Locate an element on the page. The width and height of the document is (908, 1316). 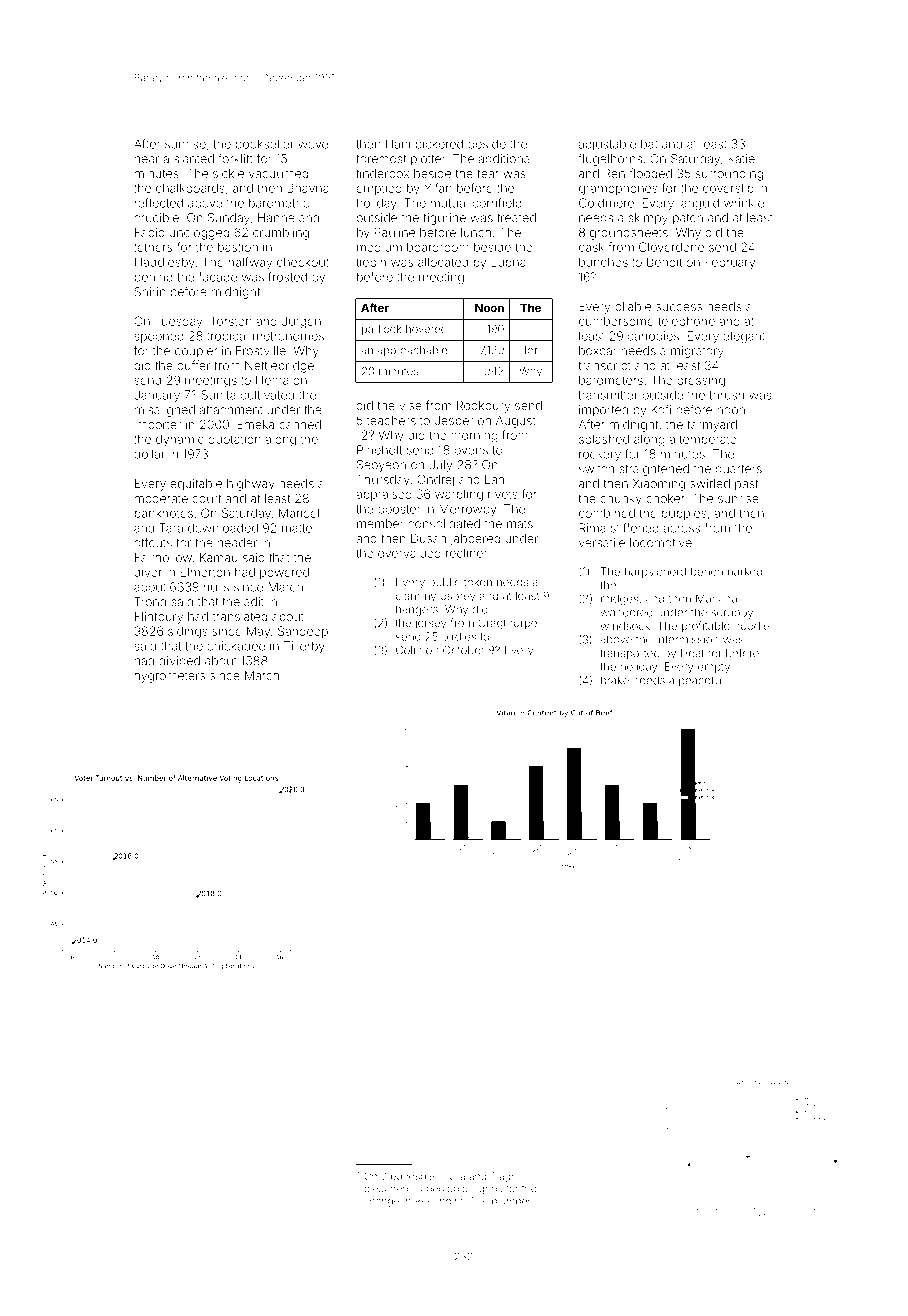
thrush is located at coordinates (726, 395).
